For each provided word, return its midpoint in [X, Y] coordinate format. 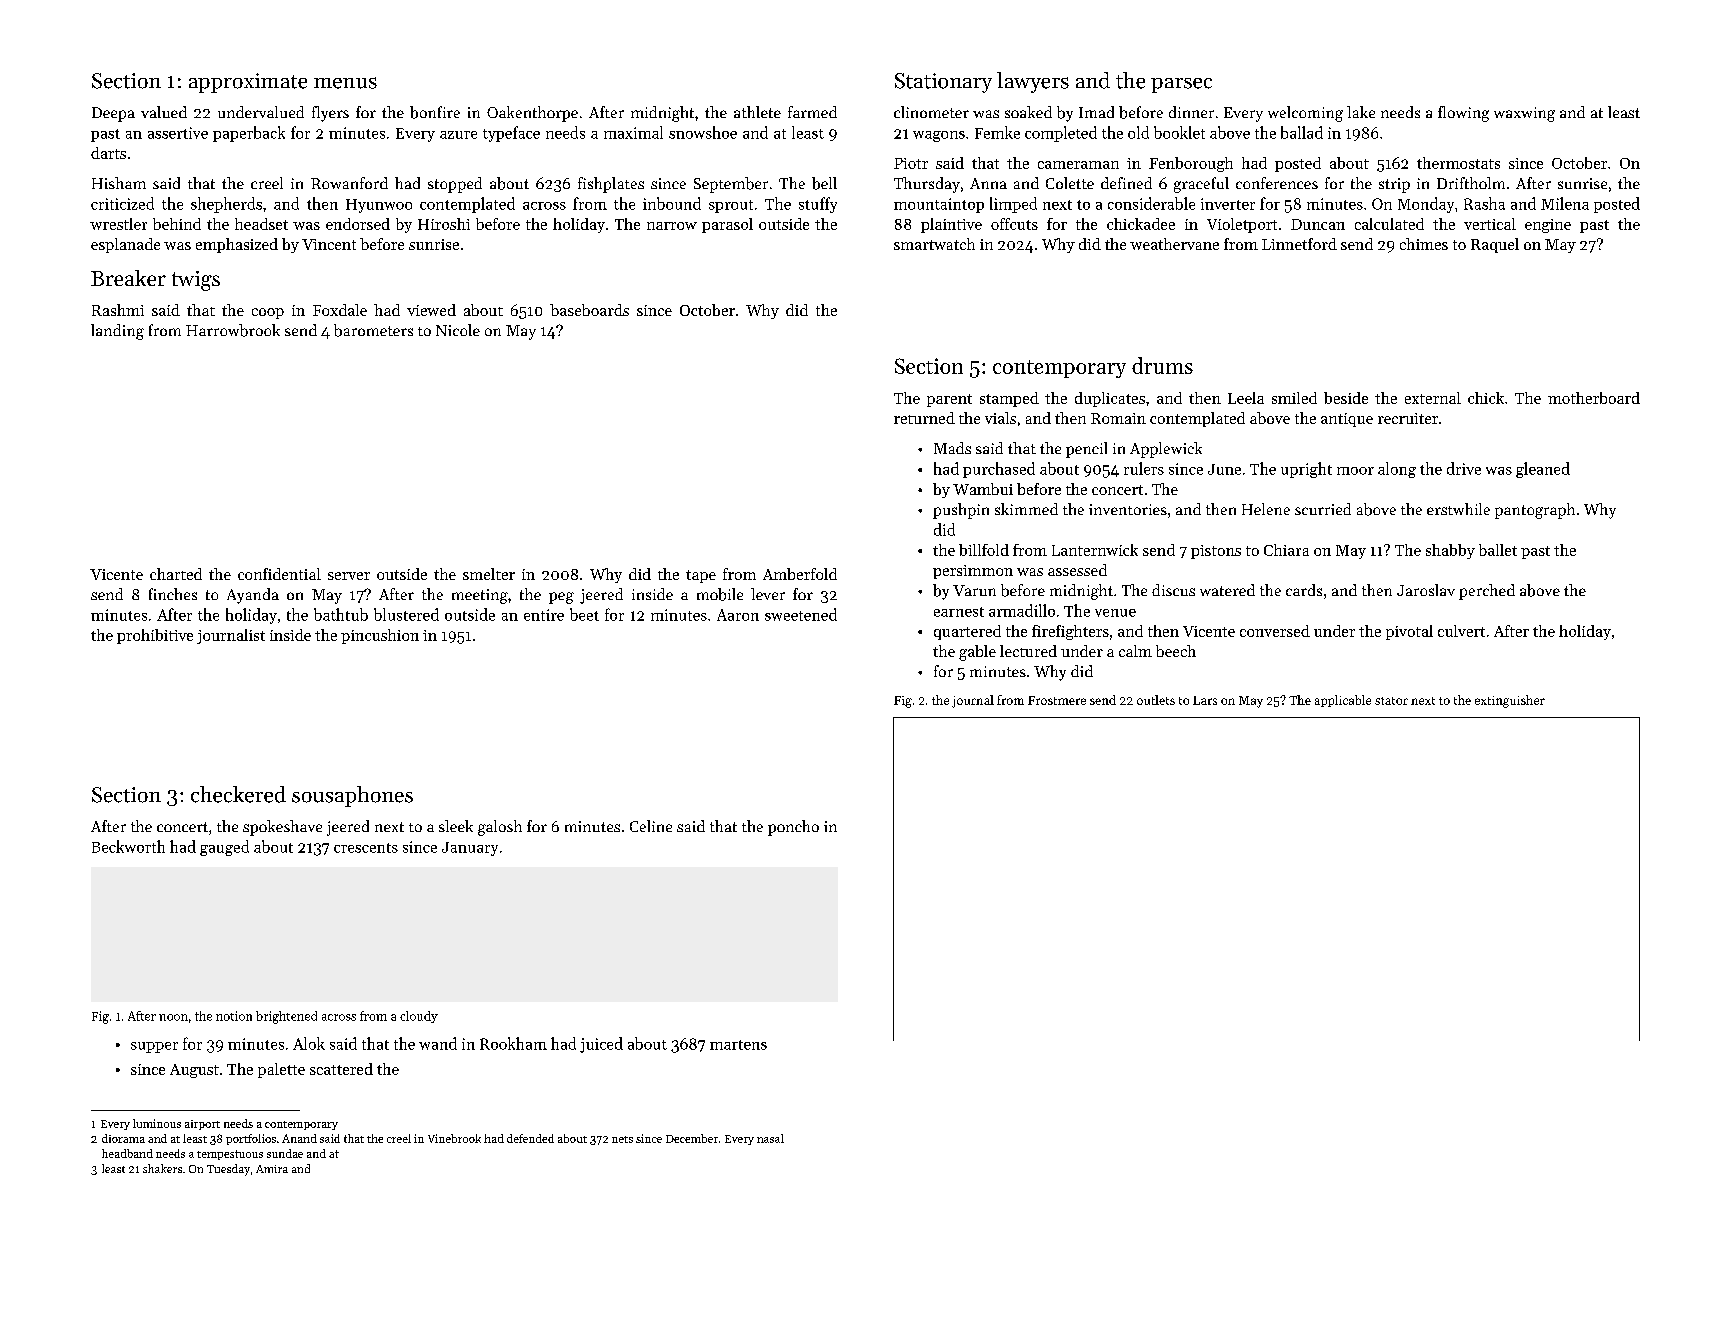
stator [1391, 701]
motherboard [1594, 398]
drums [1162, 365]
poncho [793, 828]
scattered [341, 1069]
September [731, 185]
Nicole [458, 330]
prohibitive [155, 636]
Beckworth [128, 846]
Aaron [738, 615]
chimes [1424, 244]
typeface [511, 134]
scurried [1323, 509]
